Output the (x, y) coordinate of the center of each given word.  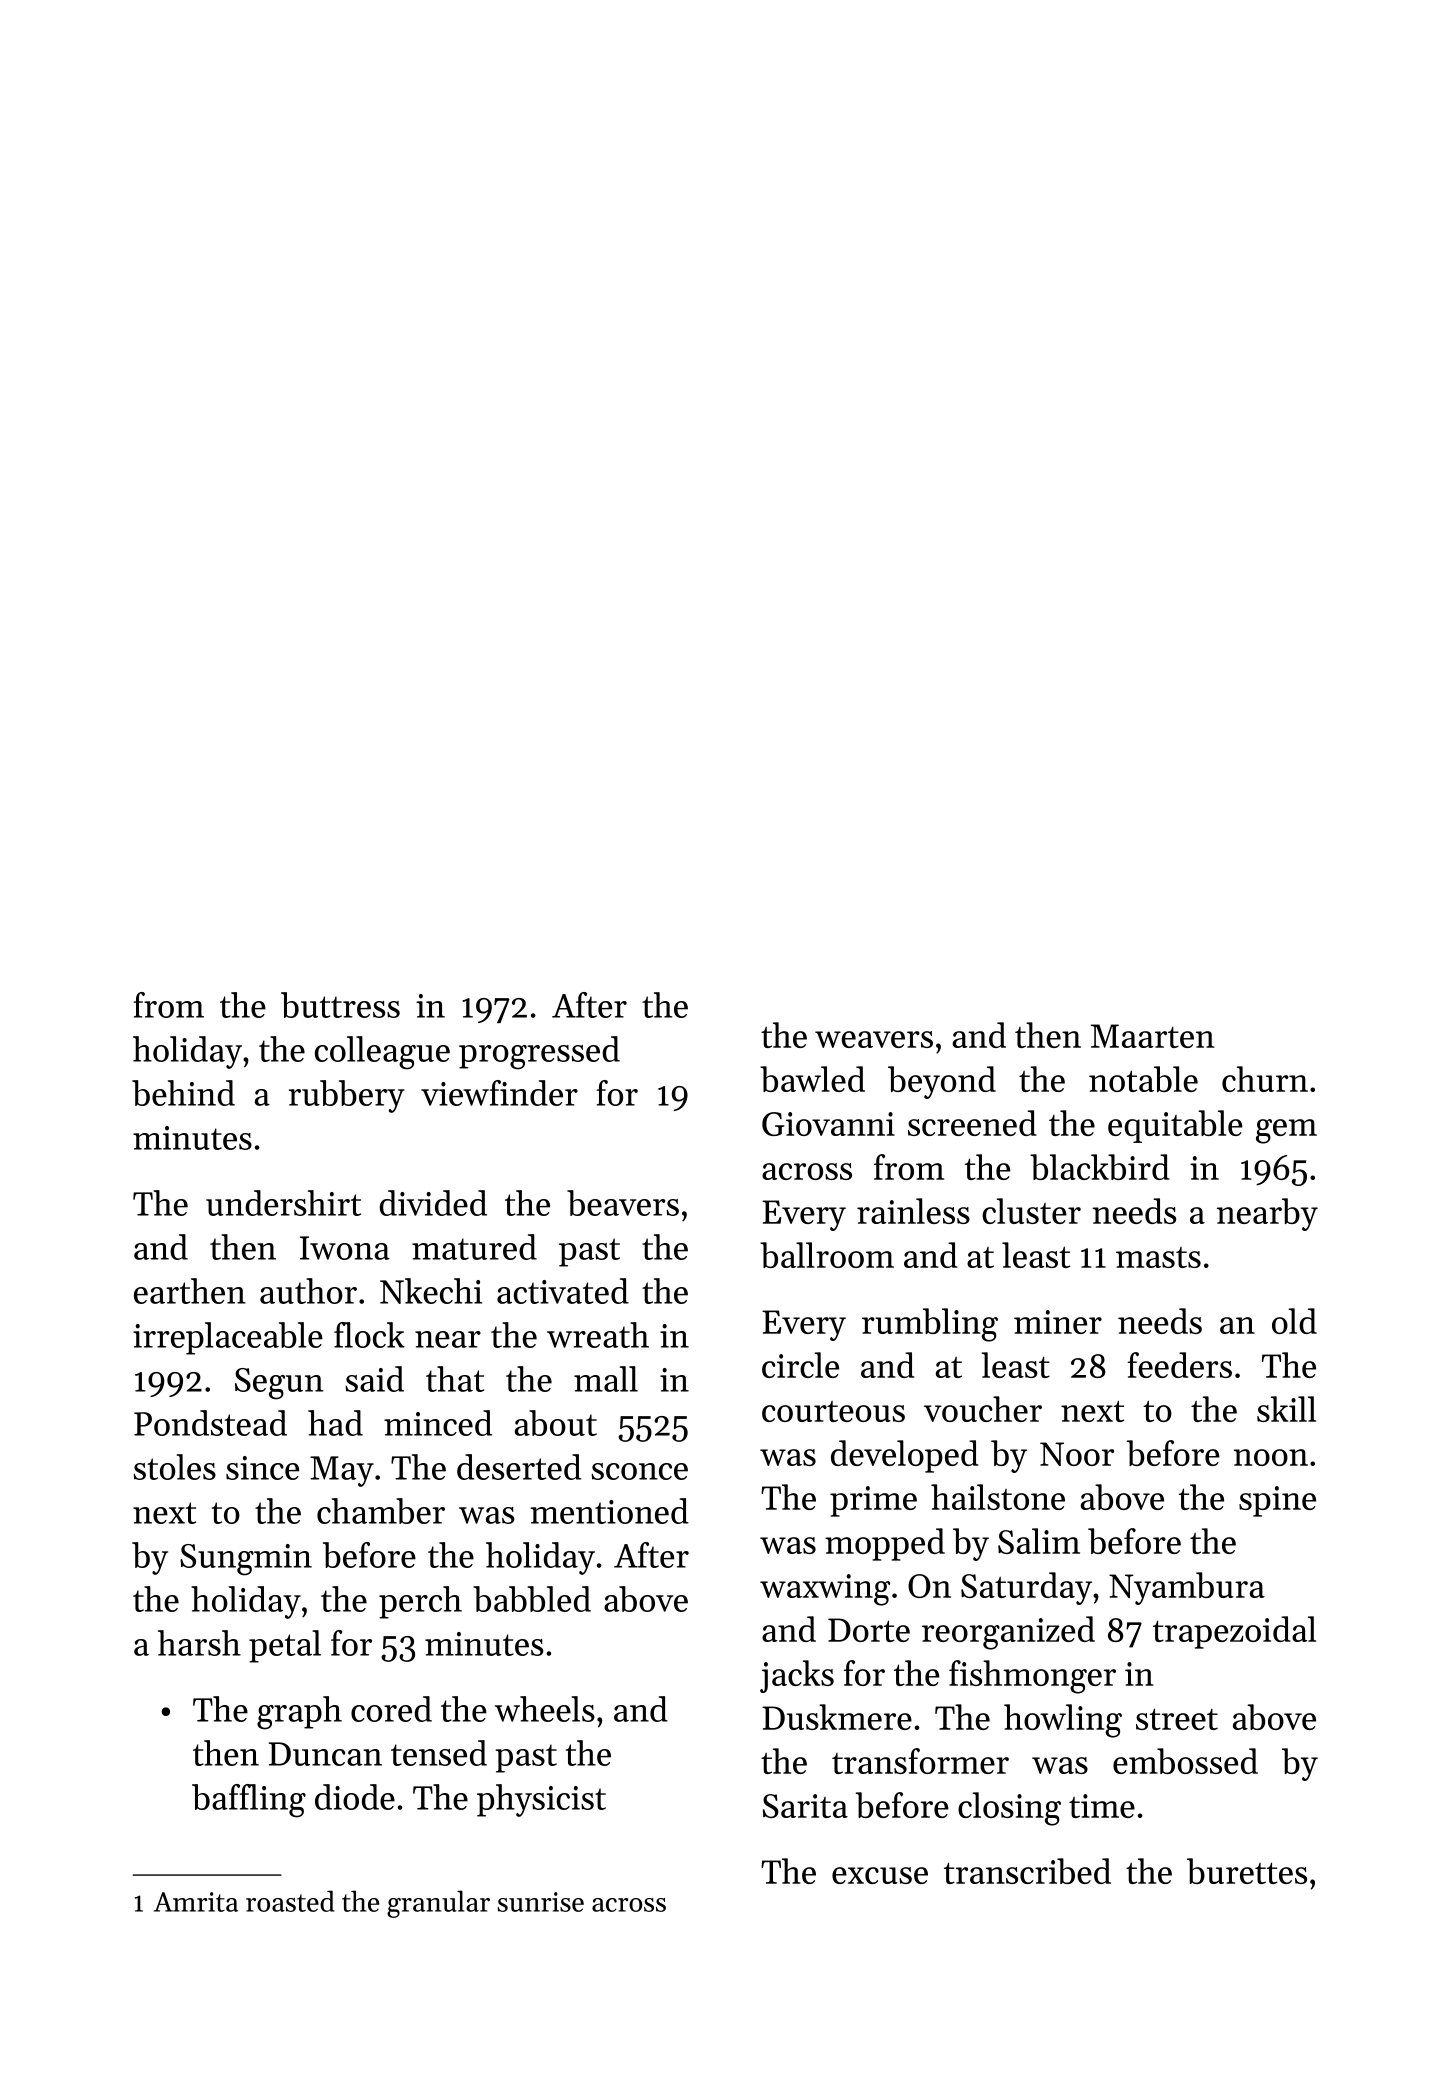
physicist (541, 1800)
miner (1058, 1322)
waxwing (825, 1590)
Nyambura (1187, 1588)
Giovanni (828, 1124)
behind (183, 1093)
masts (1158, 1257)
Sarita (805, 1806)
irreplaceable (228, 1338)
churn (1265, 1079)
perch (420, 1602)
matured (474, 1247)
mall (606, 1379)
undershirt (283, 1203)
